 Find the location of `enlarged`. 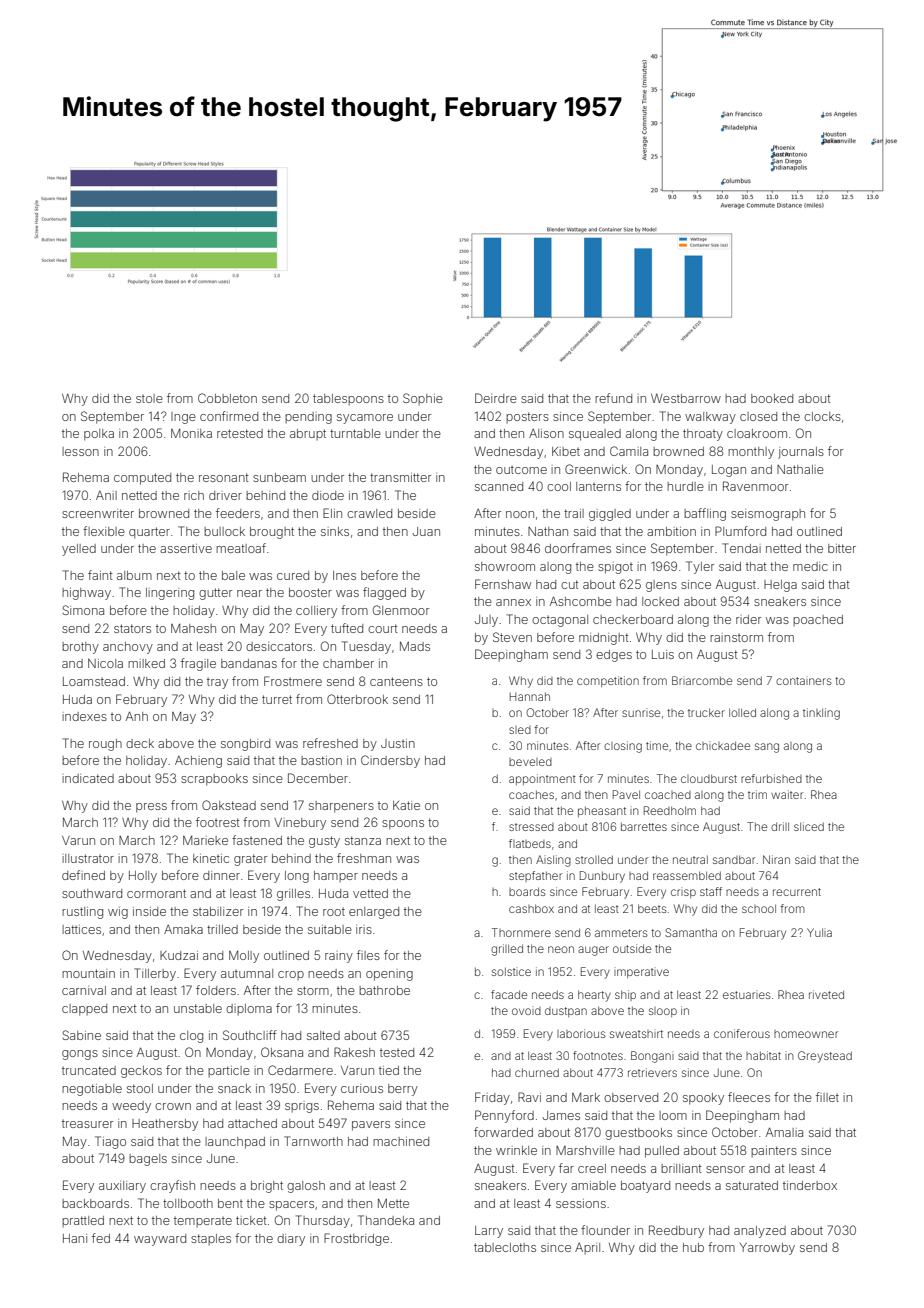

enlarged is located at coordinates (374, 913).
